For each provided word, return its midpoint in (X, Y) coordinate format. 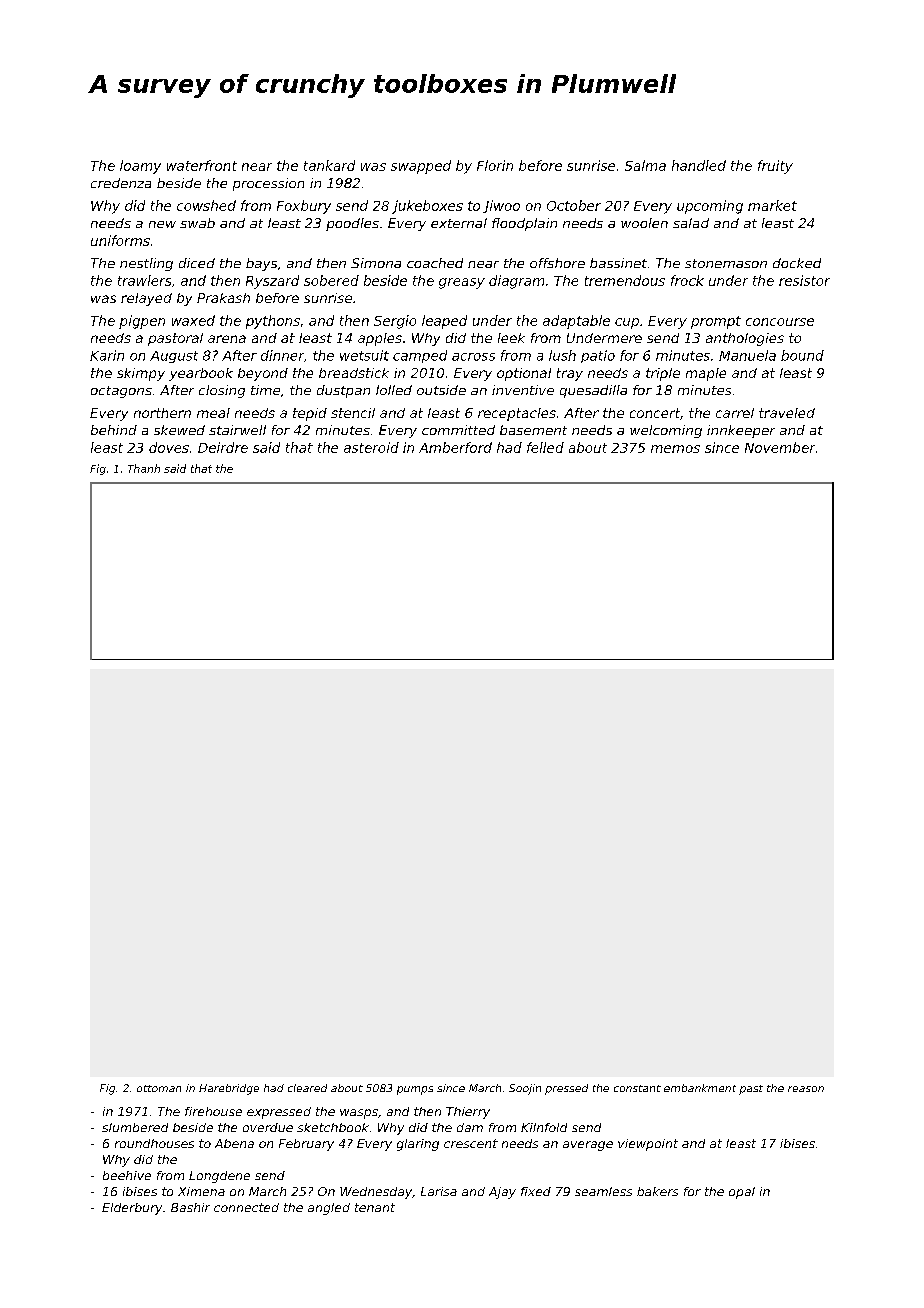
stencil (353, 413)
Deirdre (223, 447)
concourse (780, 322)
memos (675, 449)
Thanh (144, 468)
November (780, 447)
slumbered (135, 1127)
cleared (307, 1088)
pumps (415, 1090)
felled (545, 447)
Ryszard (272, 282)
